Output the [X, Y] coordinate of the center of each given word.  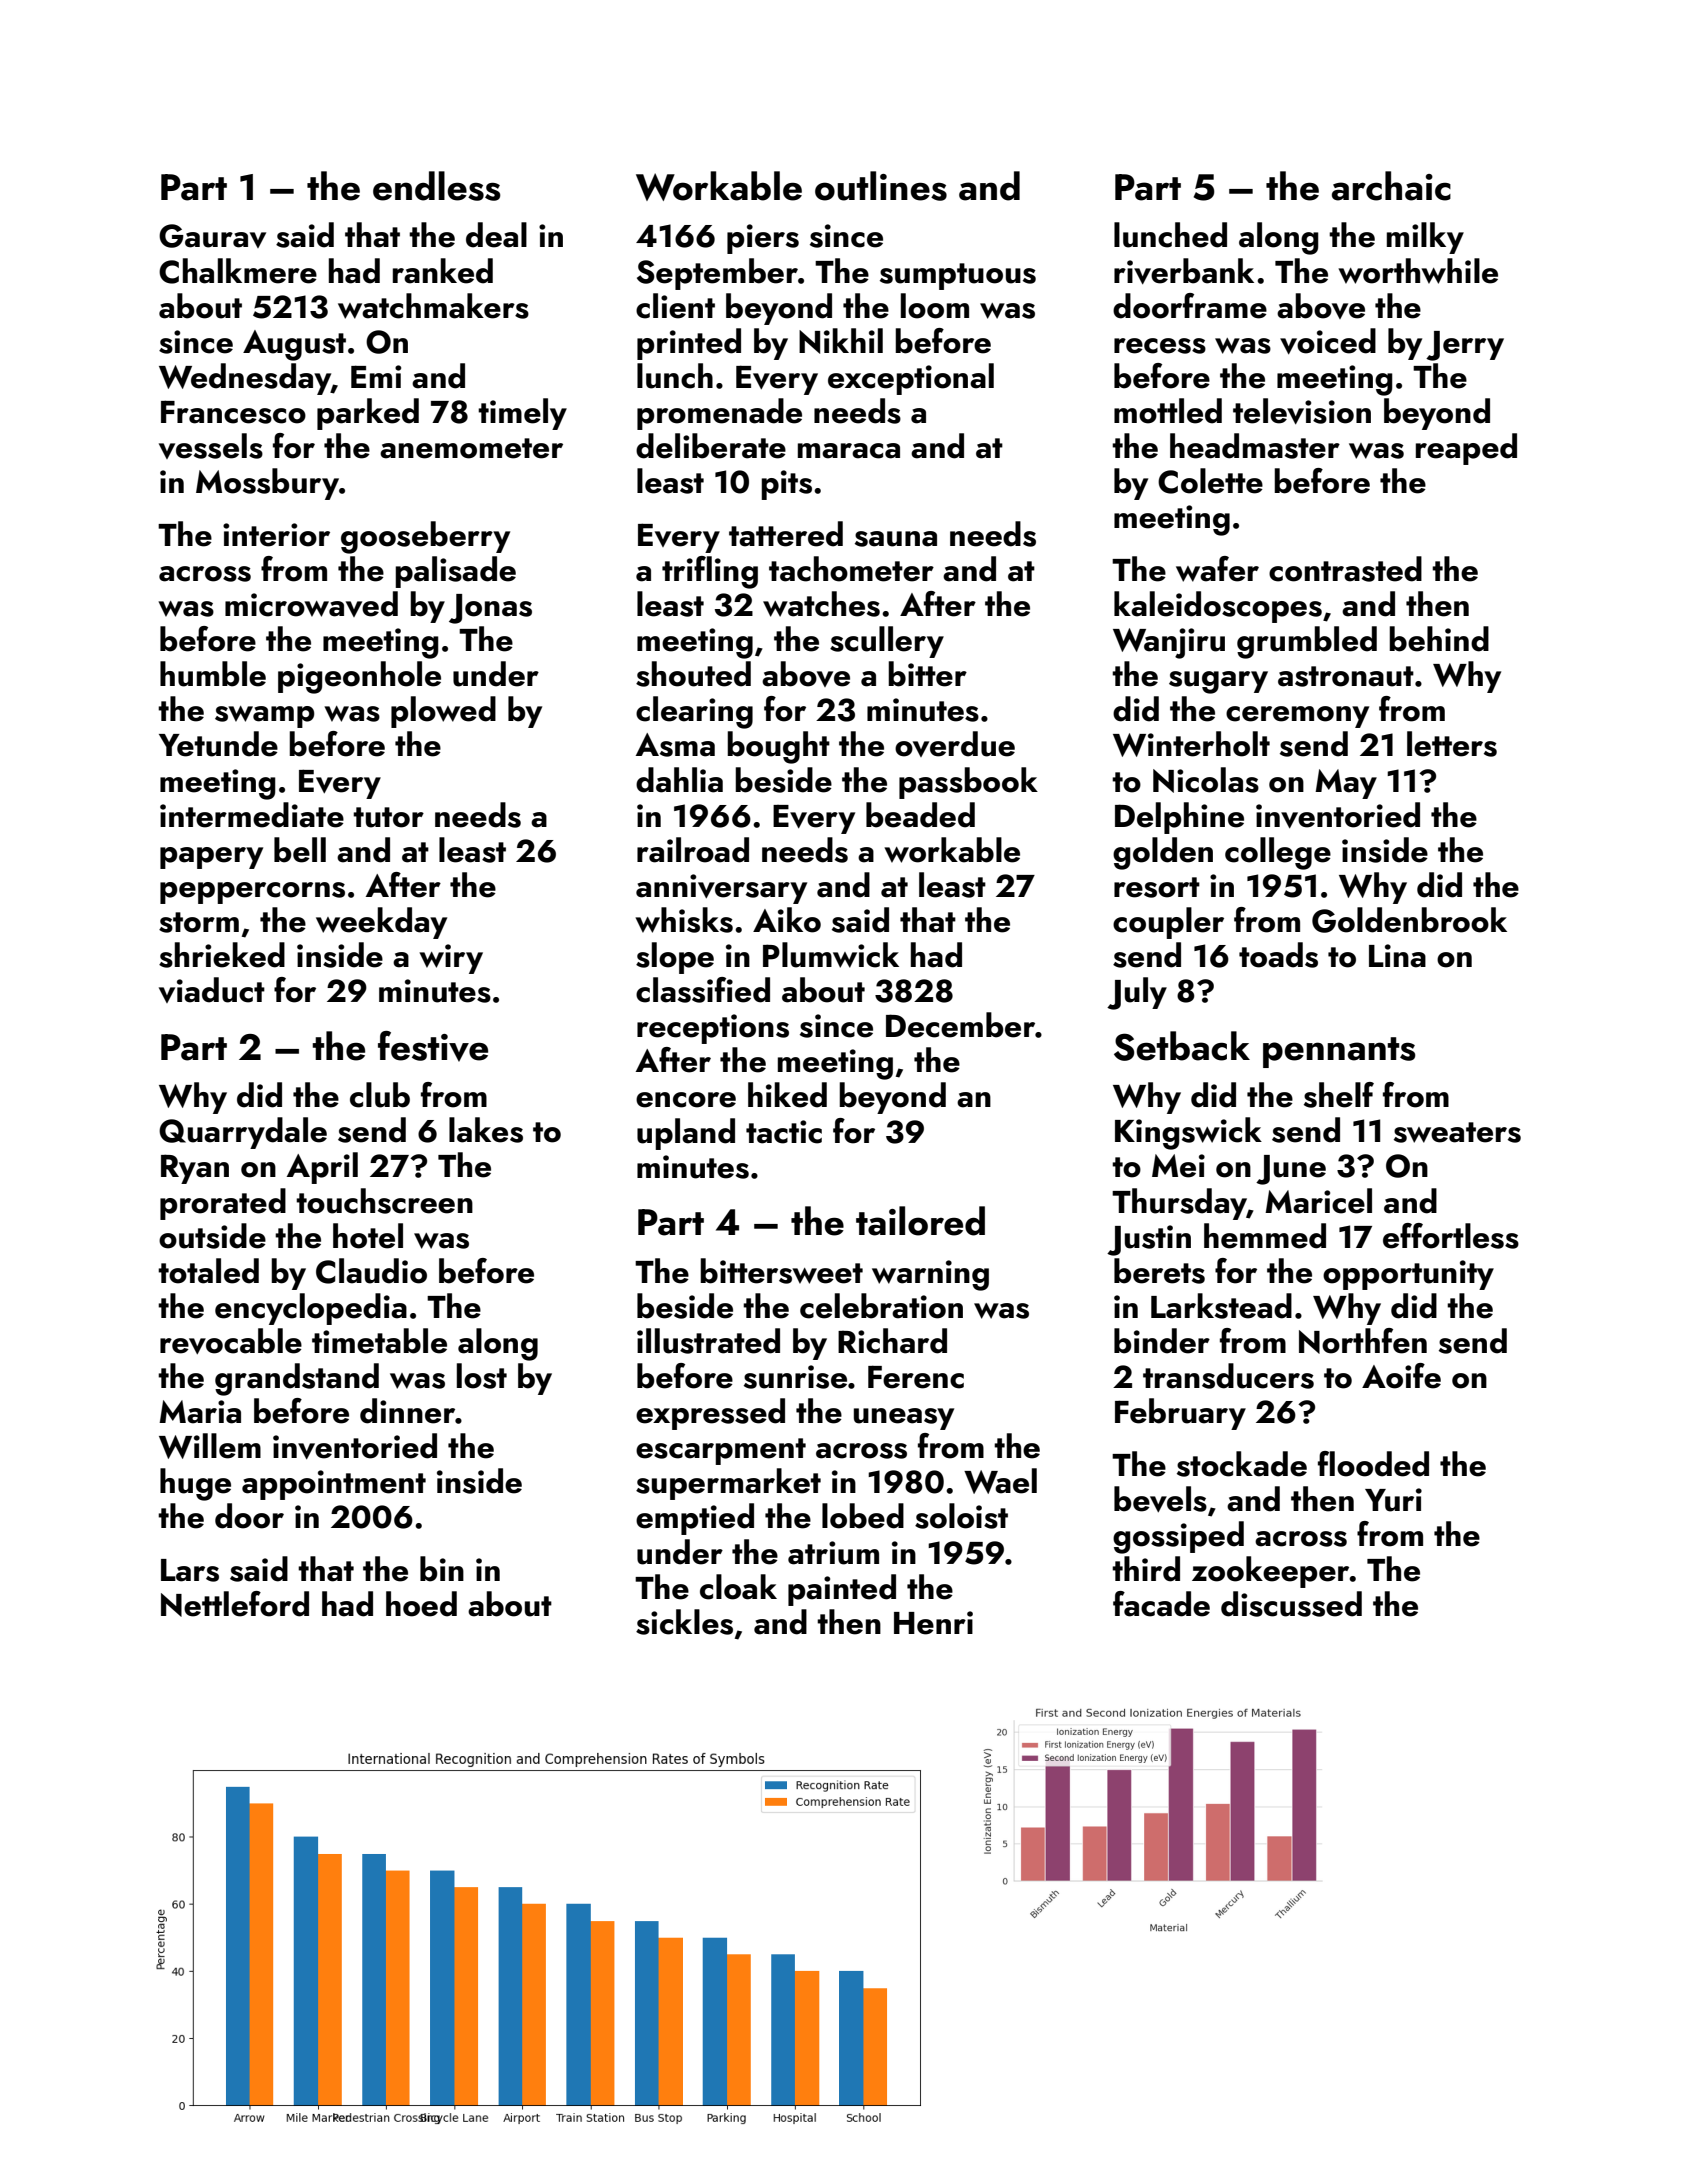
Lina [1397, 956]
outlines [881, 186]
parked [368, 414]
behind [1439, 639]
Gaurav [212, 236]
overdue [955, 744]
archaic [1391, 186]
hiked [787, 1095]
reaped [1466, 449]
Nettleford [235, 1604]
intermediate [252, 815]
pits [786, 485]
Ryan [195, 1169]
